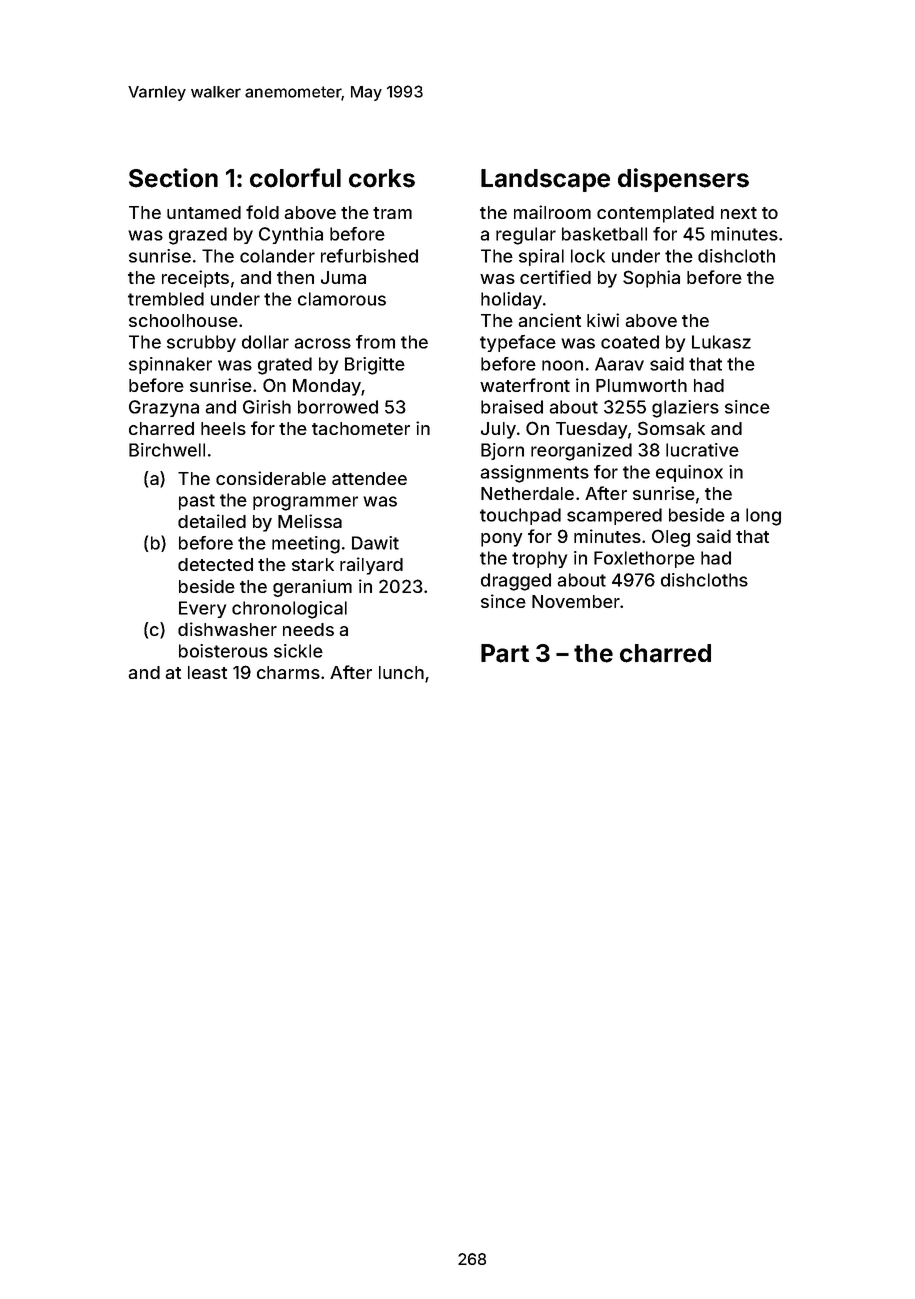 The image size is (915, 1299). What do you see at coordinates (164, 408) in the document?
I see `Grazyna` at bounding box center [164, 408].
